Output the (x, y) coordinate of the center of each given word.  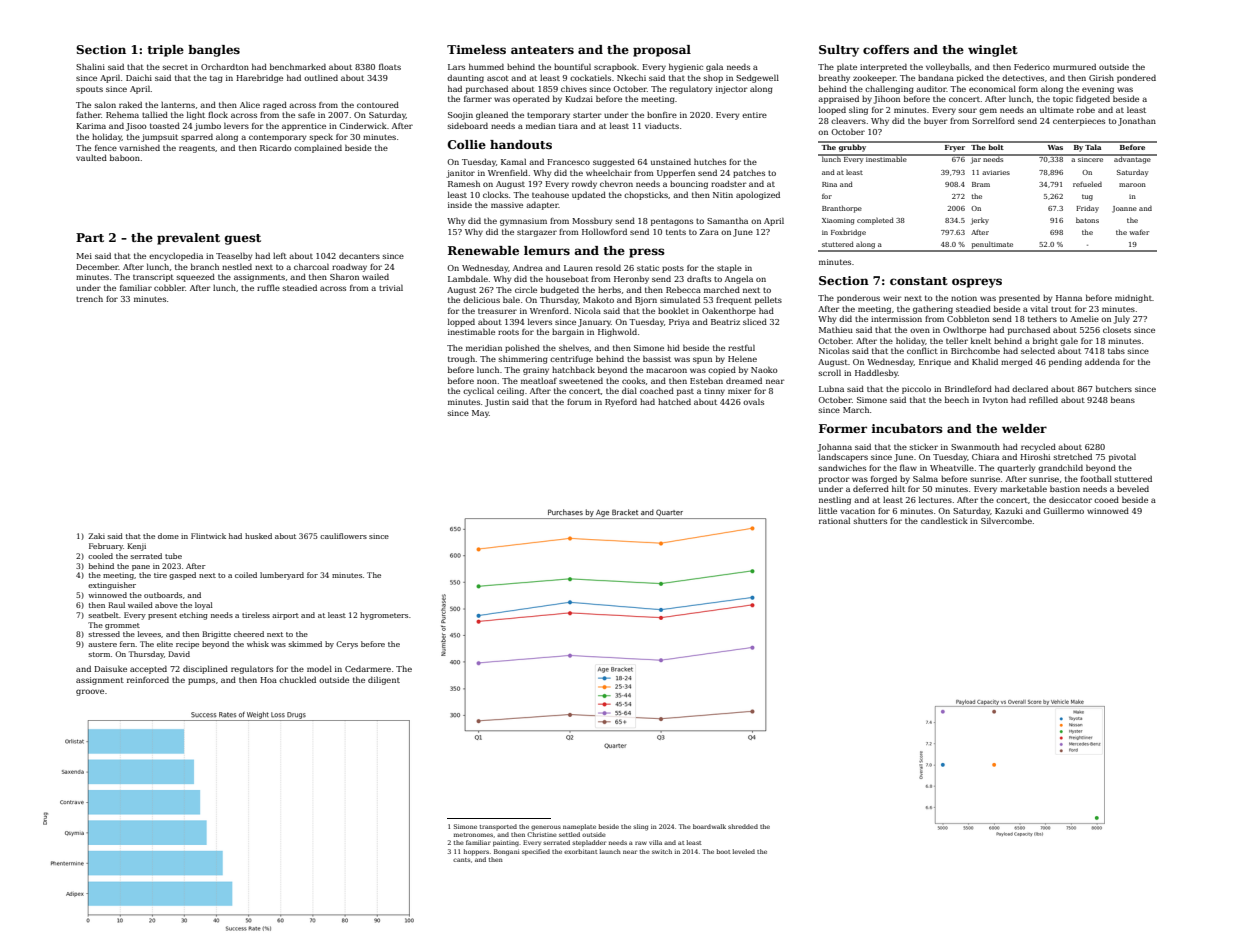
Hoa (268, 680)
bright (1045, 341)
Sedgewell (757, 78)
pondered (1136, 78)
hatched (674, 401)
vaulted (91, 158)
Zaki (97, 536)
